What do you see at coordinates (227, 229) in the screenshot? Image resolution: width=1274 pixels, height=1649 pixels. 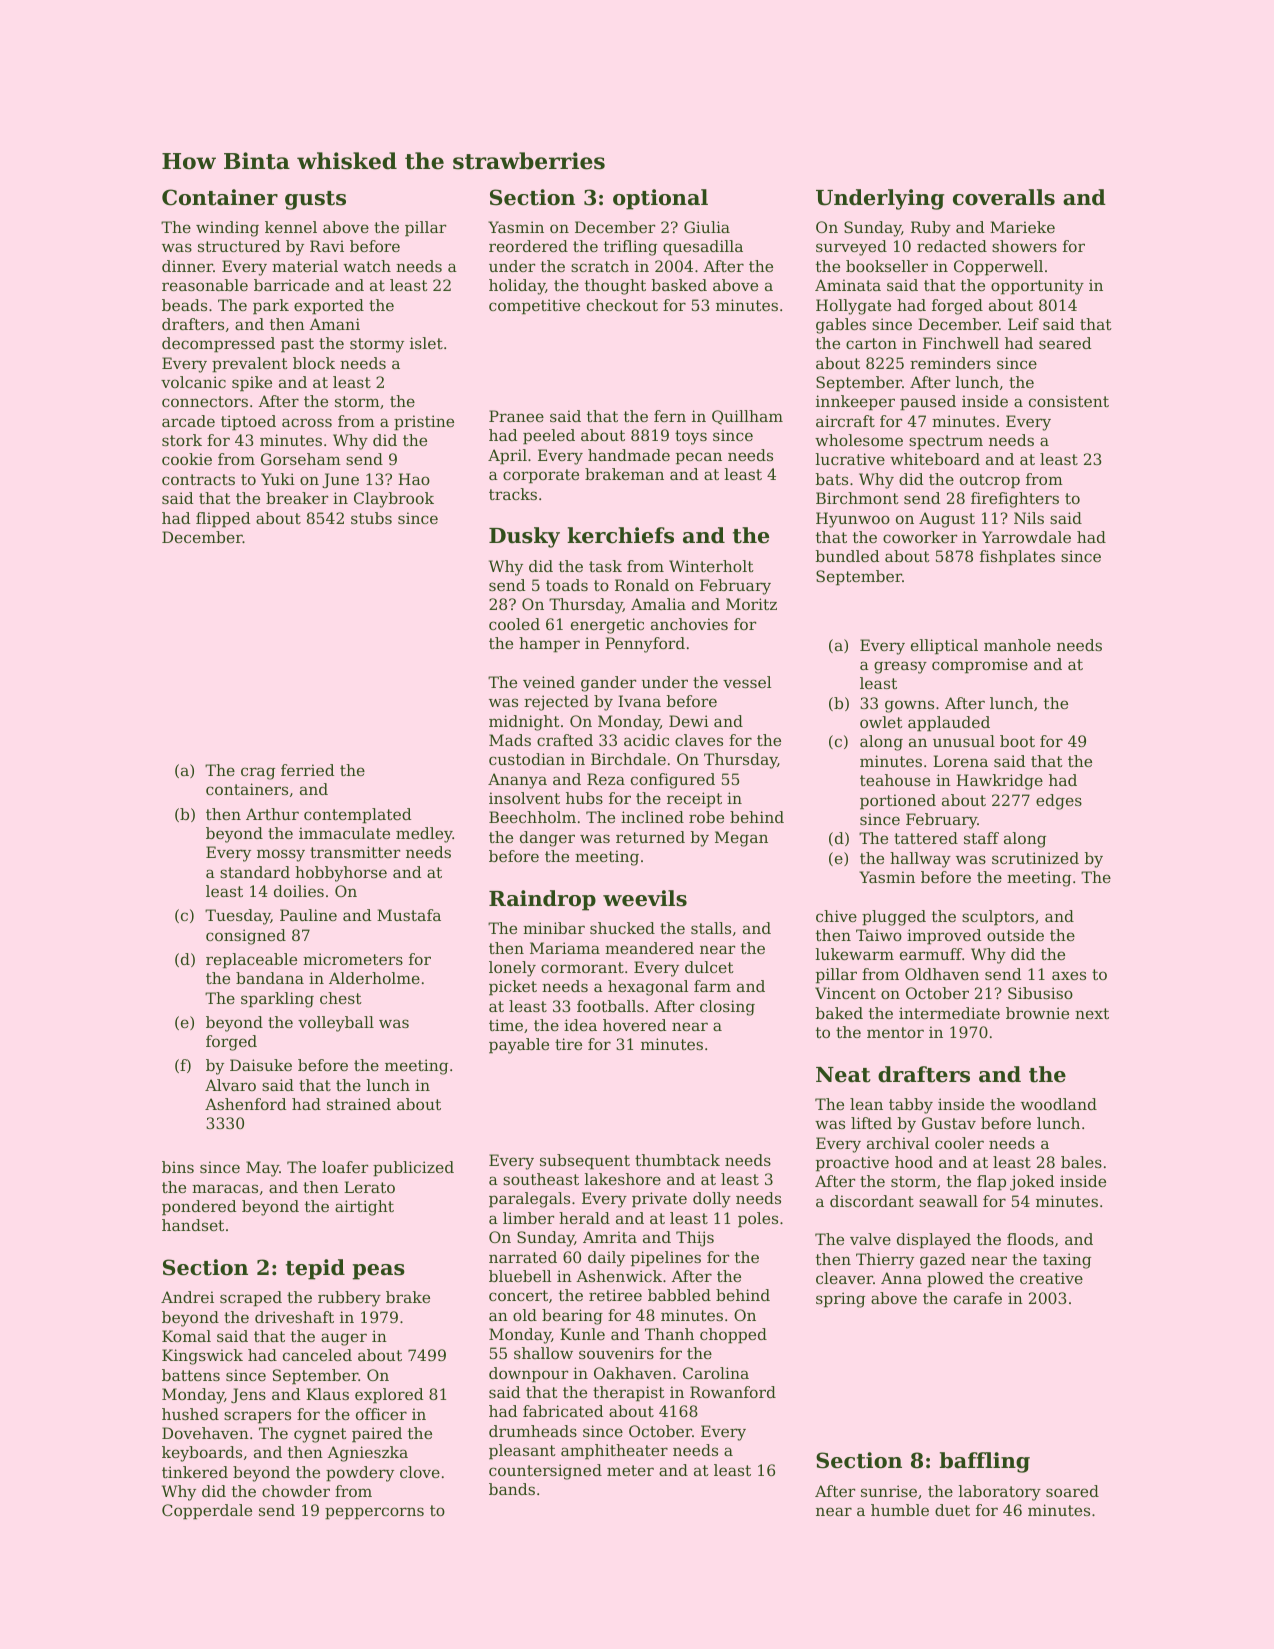 I see `winding` at bounding box center [227, 229].
